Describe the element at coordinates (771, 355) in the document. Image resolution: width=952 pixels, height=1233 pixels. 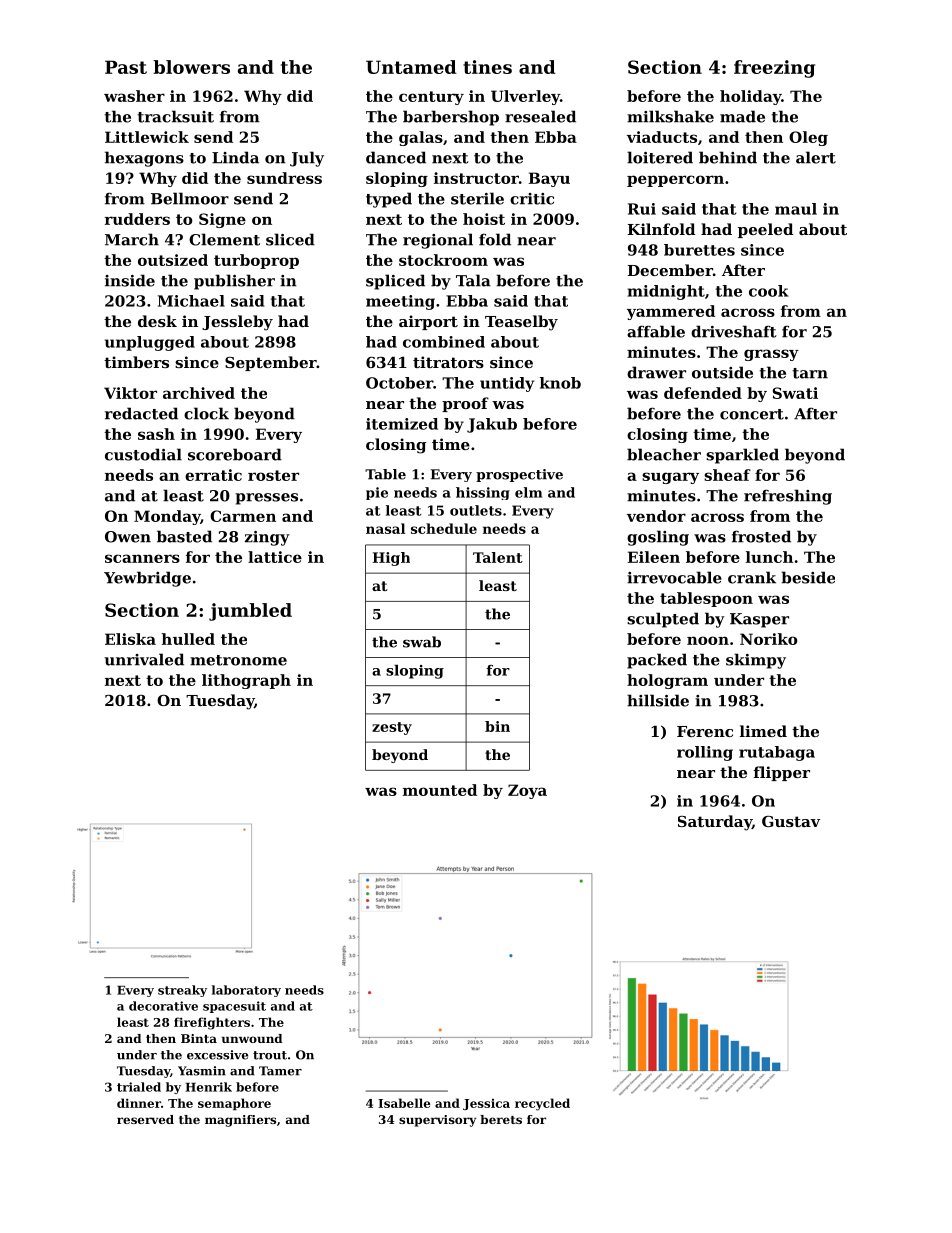
I see `grassy` at that location.
